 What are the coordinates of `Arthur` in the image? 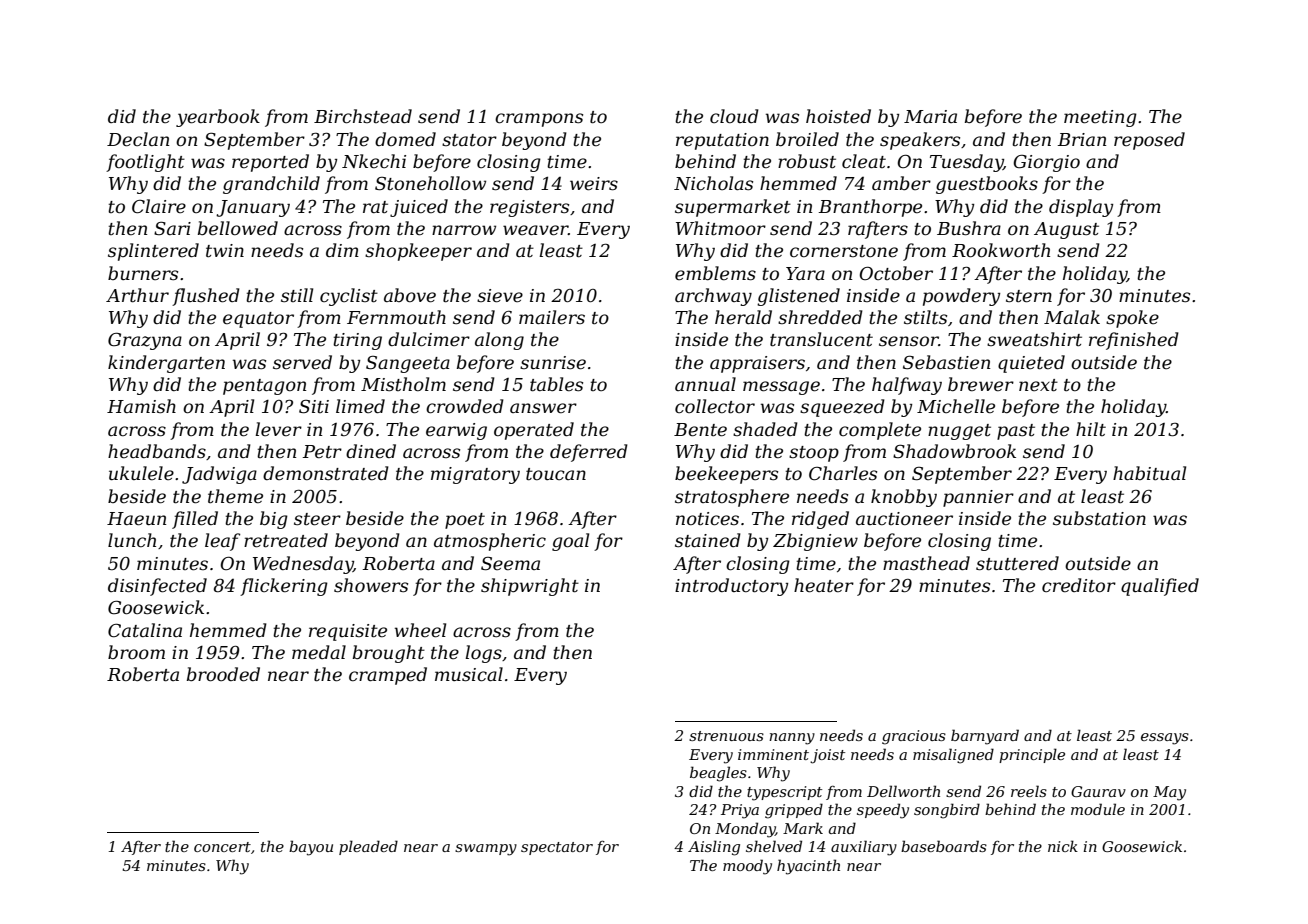 It's located at (137, 295).
